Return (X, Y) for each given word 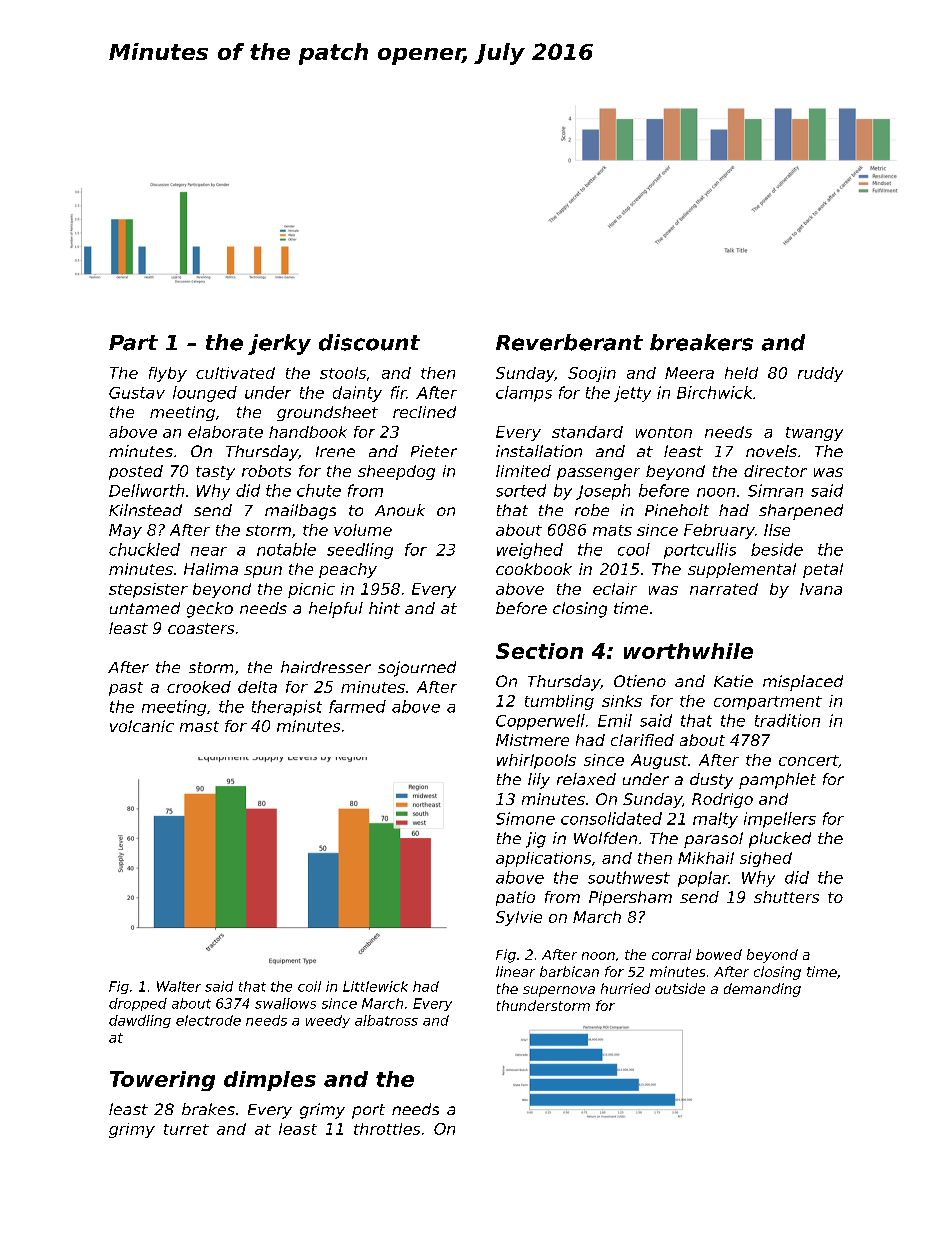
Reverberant (569, 342)
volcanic (142, 726)
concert (809, 761)
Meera (689, 373)
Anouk (400, 510)
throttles (387, 1129)
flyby (168, 374)
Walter (179, 986)
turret (186, 1129)
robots (266, 471)
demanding (762, 990)
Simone (525, 818)
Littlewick (375, 986)
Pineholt (677, 510)
